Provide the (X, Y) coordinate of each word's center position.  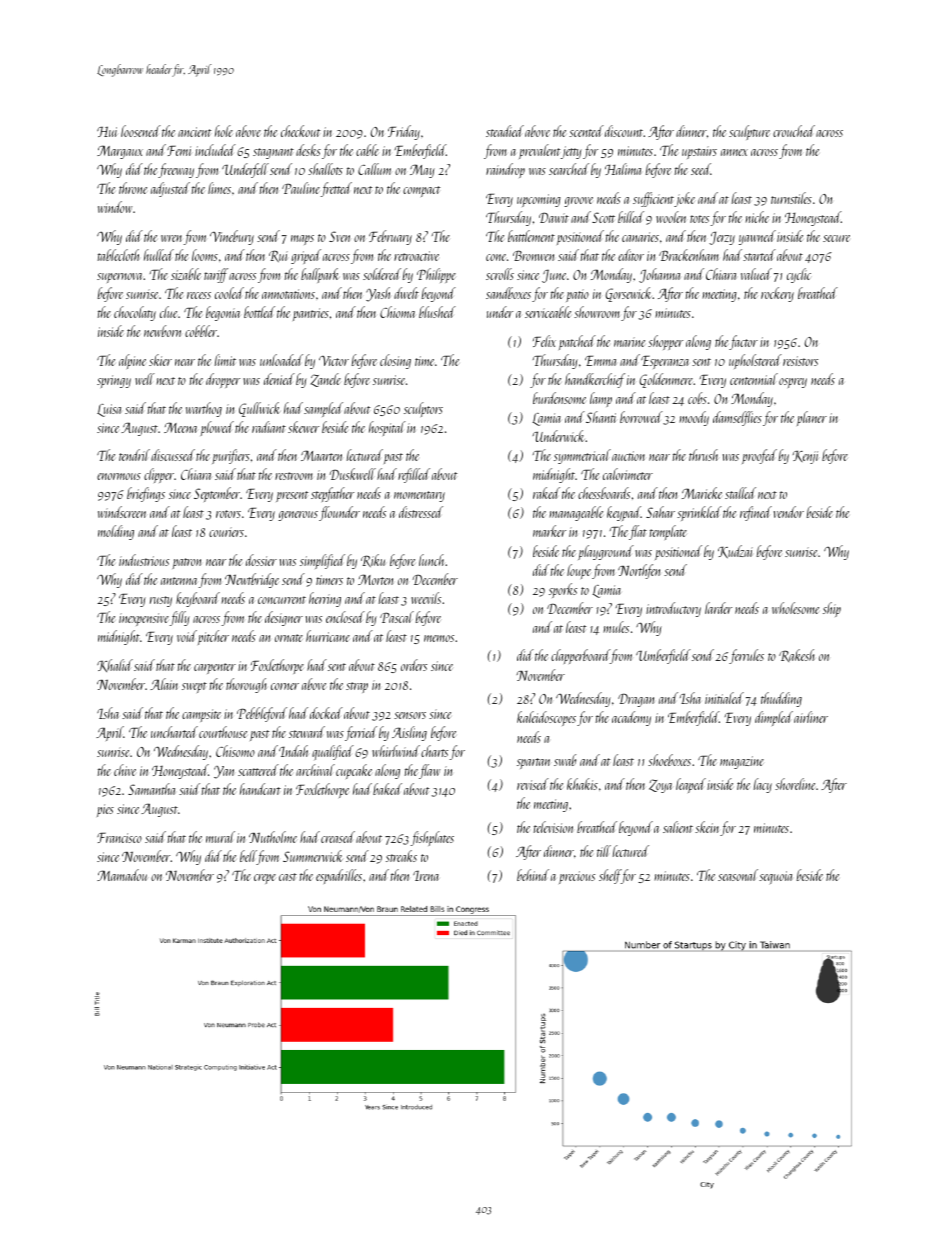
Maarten (321, 455)
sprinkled (699, 513)
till (604, 851)
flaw (429, 771)
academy (631, 718)
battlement (531, 236)
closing (395, 361)
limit (225, 360)
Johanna (659, 275)
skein (707, 827)
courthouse (223, 732)
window (115, 207)
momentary (419, 496)
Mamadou (122, 875)
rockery (777, 294)
